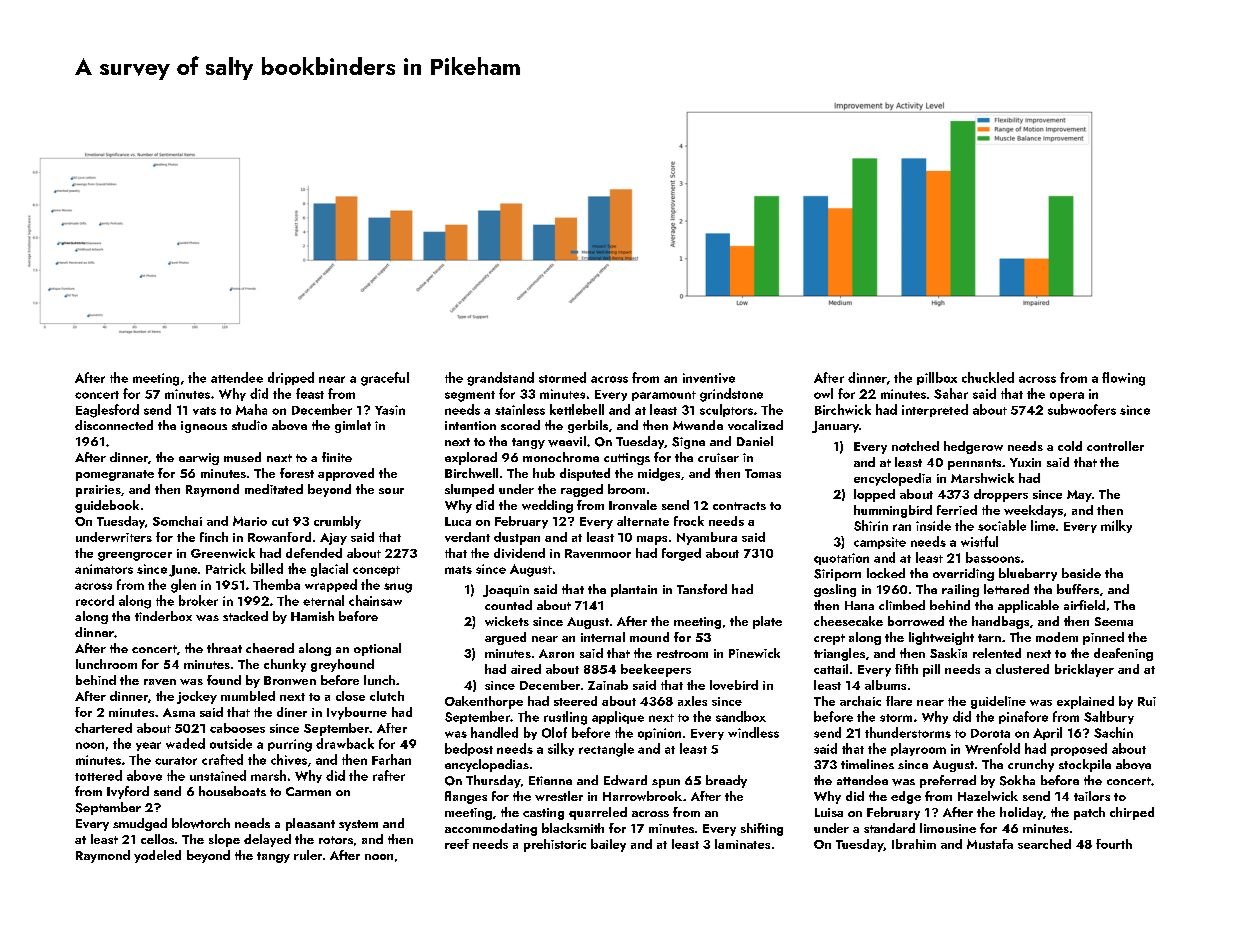 Image resolution: width=1233 pixels, height=952 pixels. I want to click on proposed, so click(1079, 749).
